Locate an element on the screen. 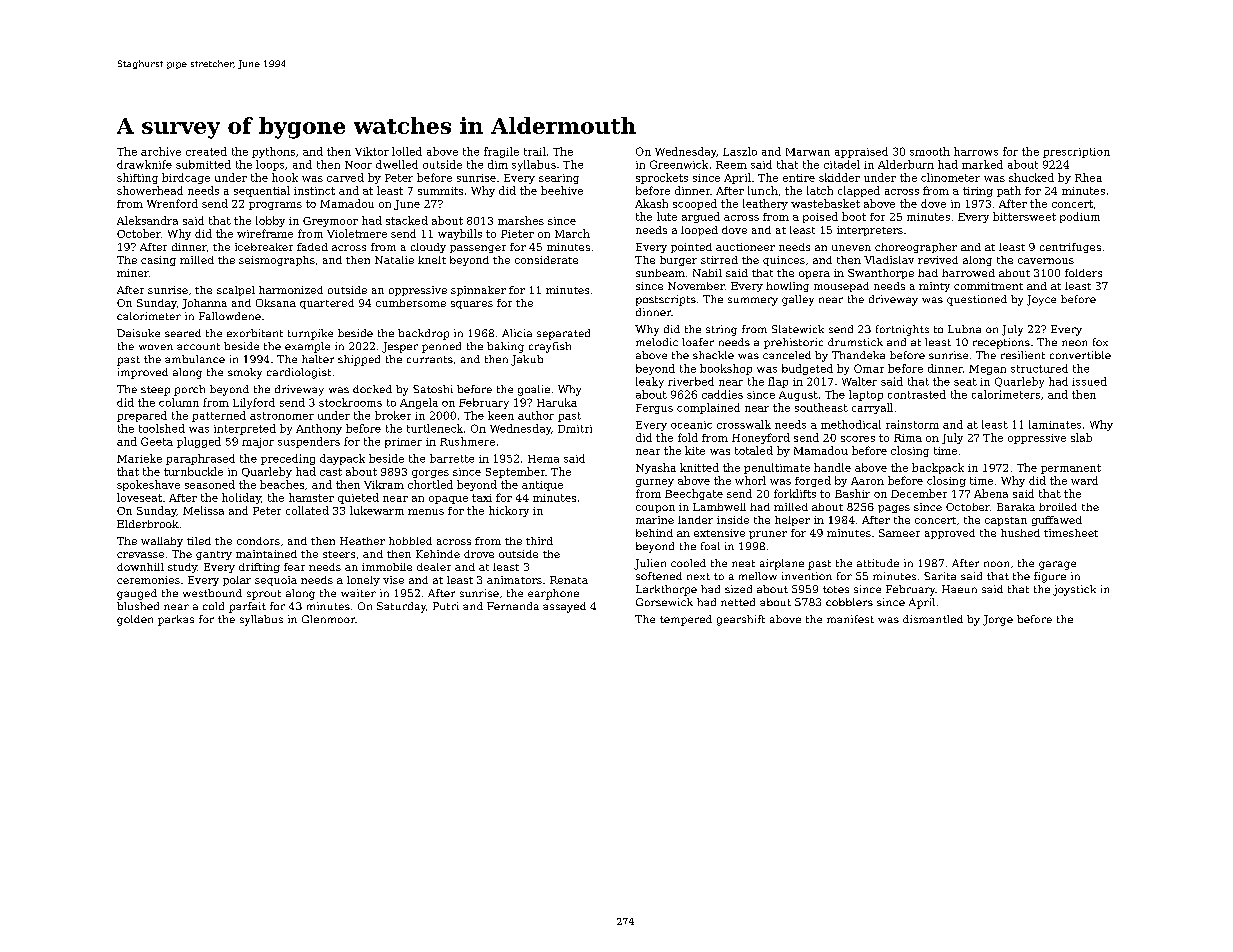  prescription is located at coordinates (1076, 153).
